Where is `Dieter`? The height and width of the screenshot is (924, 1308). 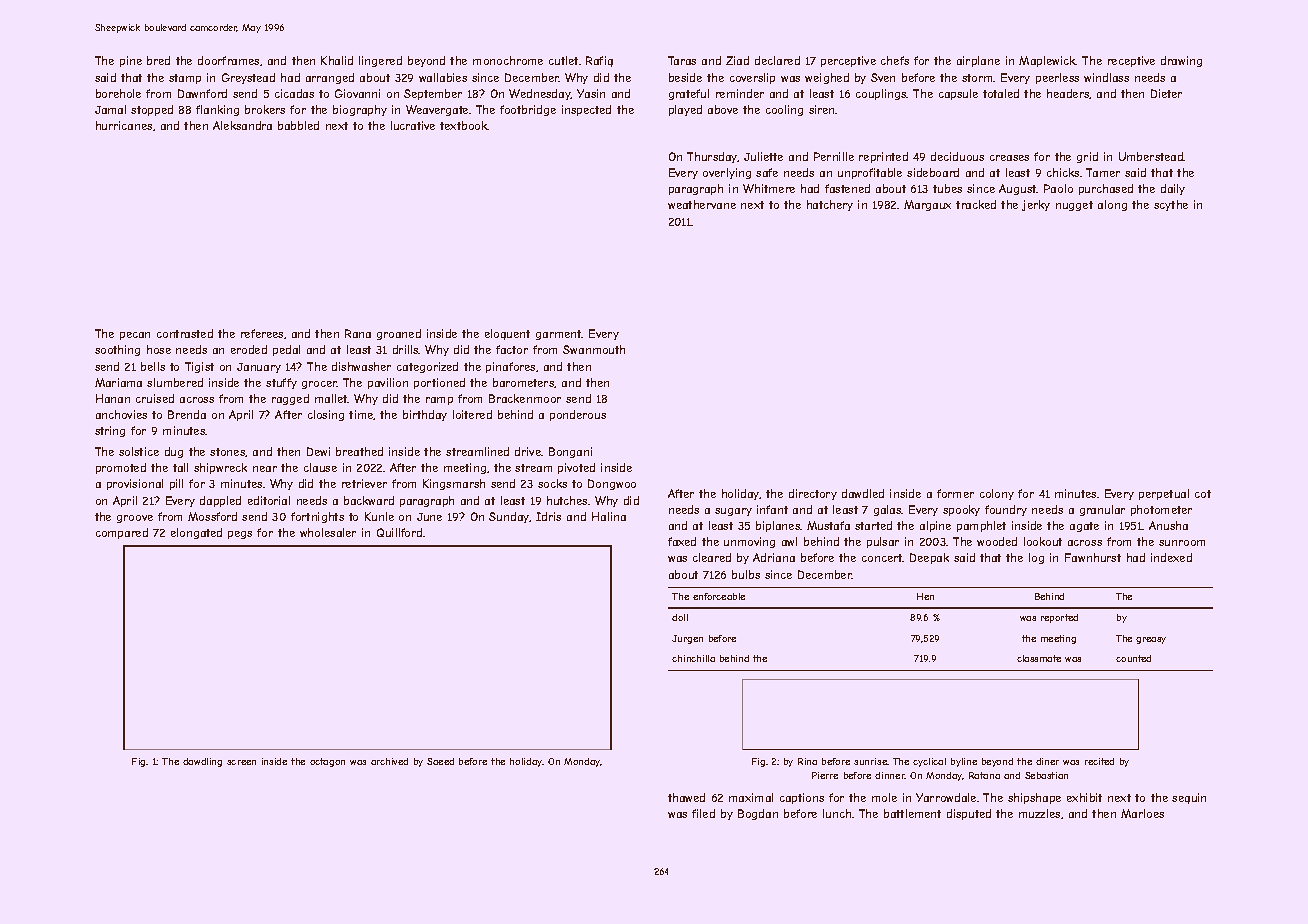
Dieter is located at coordinates (1166, 93).
